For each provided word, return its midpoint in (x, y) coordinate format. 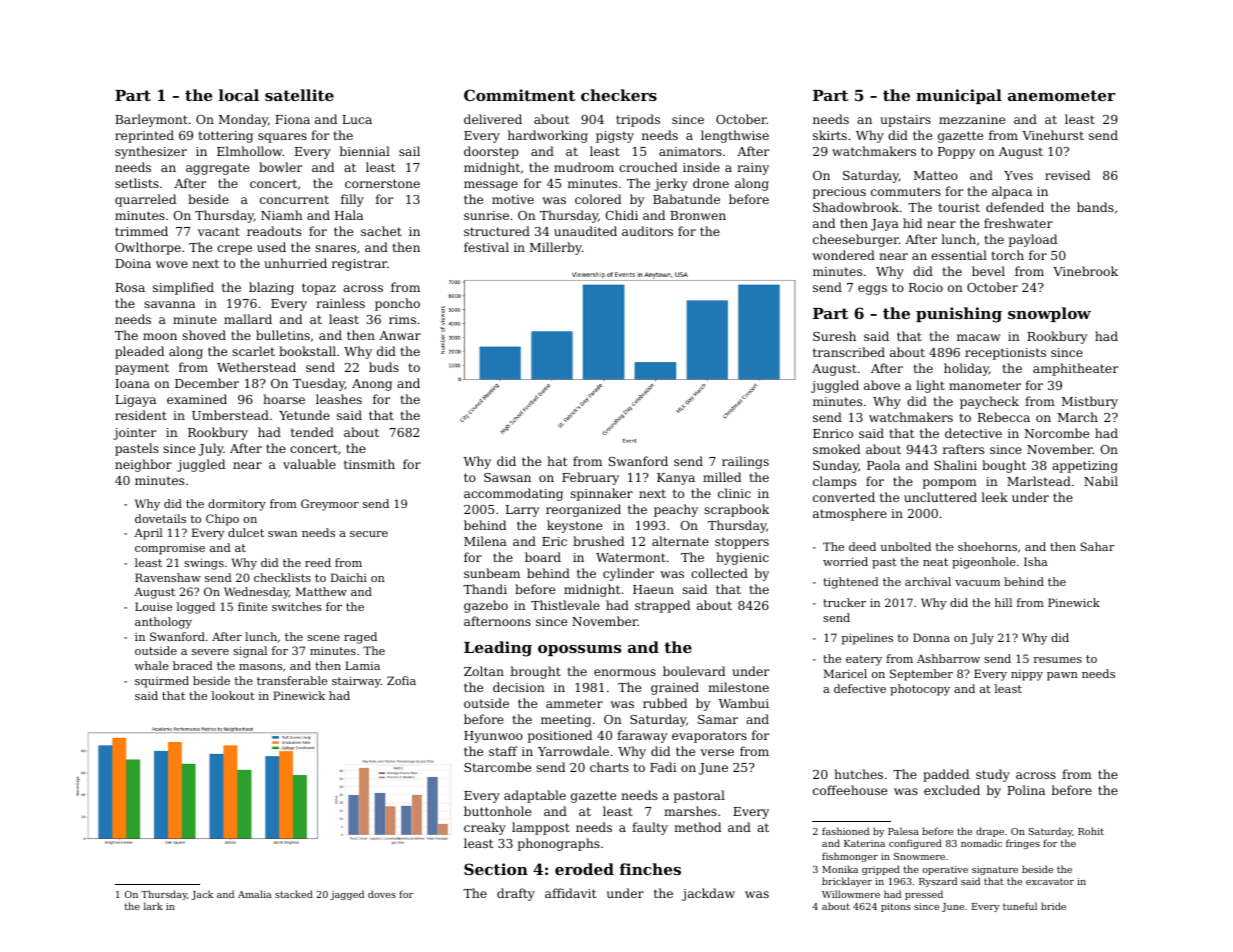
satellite (299, 95)
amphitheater (1075, 369)
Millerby (556, 248)
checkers (619, 95)
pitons (896, 907)
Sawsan (507, 477)
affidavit (570, 893)
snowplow (1049, 314)
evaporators (709, 737)
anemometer (1061, 95)
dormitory (237, 505)
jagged (347, 895)
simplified (183, 288)
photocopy (920, 690)
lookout (232, 695)
